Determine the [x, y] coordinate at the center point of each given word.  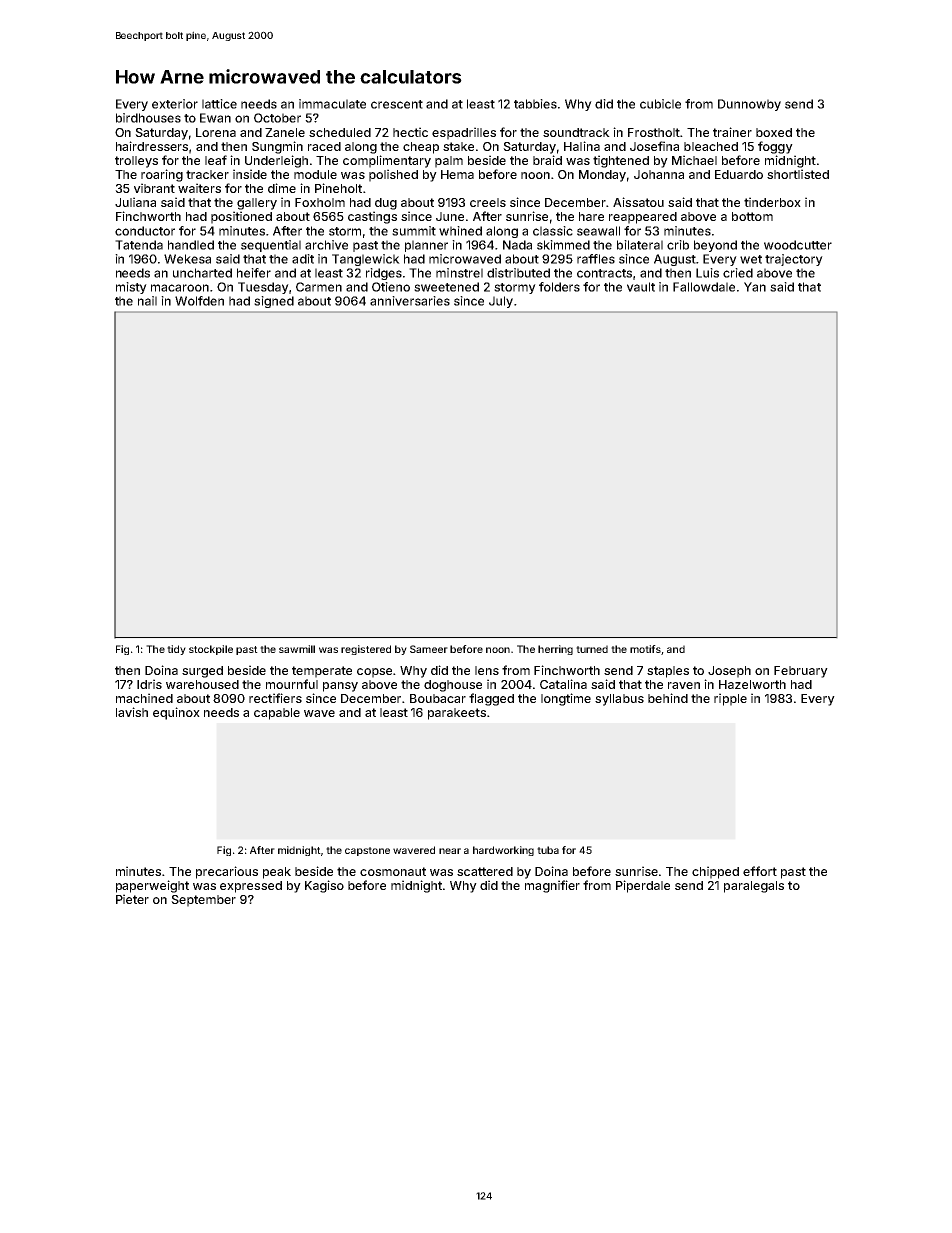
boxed [774, 132]
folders [559, 287]
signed [274, 302]
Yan [755, 287]
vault [641, 287]
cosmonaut [393, 871]
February [801, 672]
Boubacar [438, 698]
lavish [132, 712]
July [501, 302]
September [203, 901]
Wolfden [199, 301]
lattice [219, 104]
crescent [397, 104]
